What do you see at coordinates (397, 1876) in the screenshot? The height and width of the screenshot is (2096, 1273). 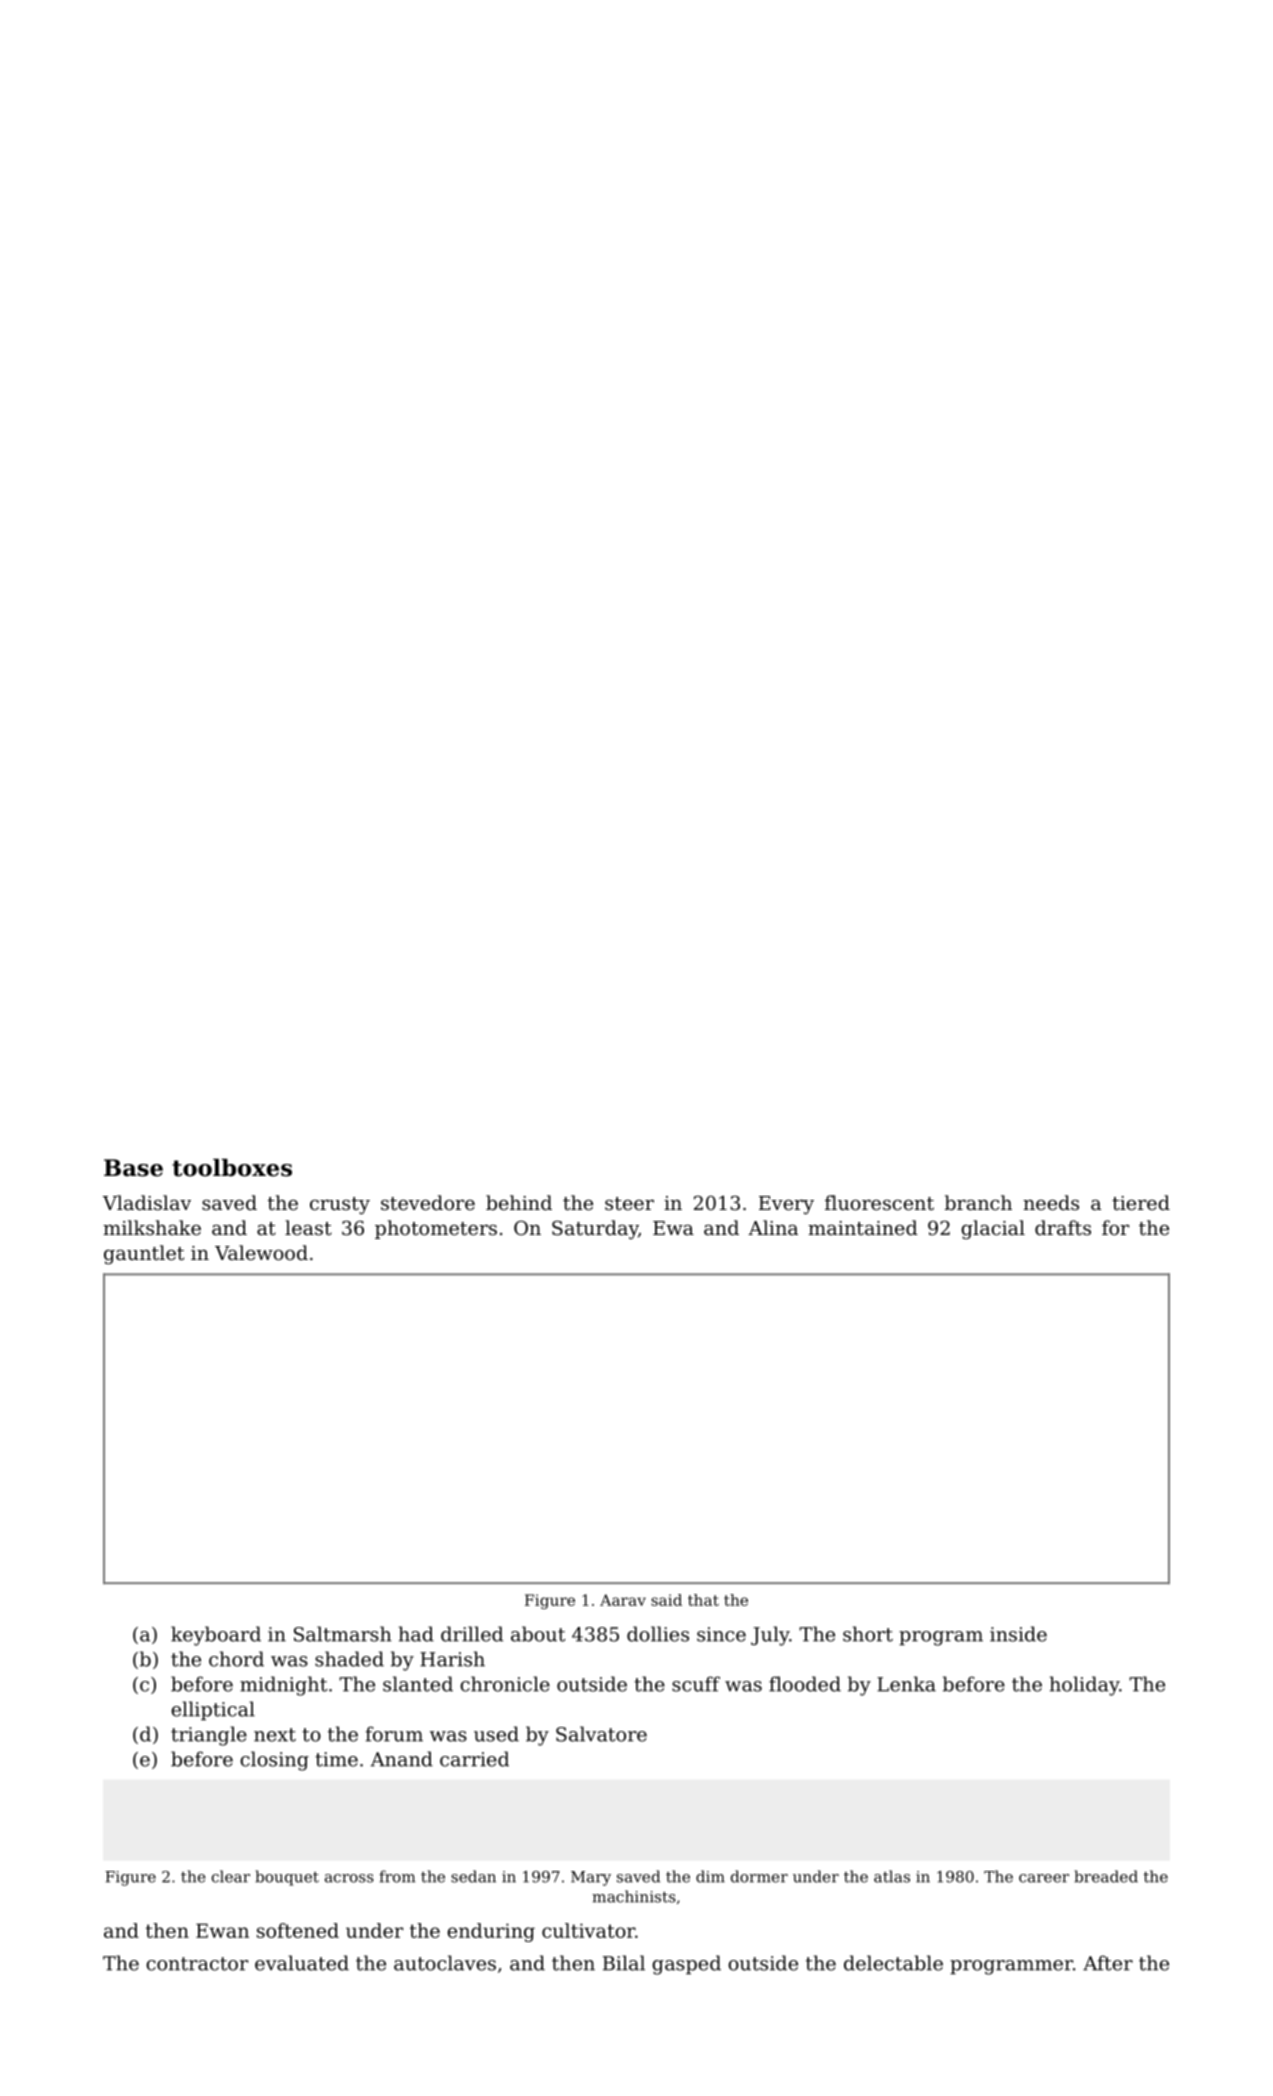 I see `from` at bounding box center [397, 1876].
